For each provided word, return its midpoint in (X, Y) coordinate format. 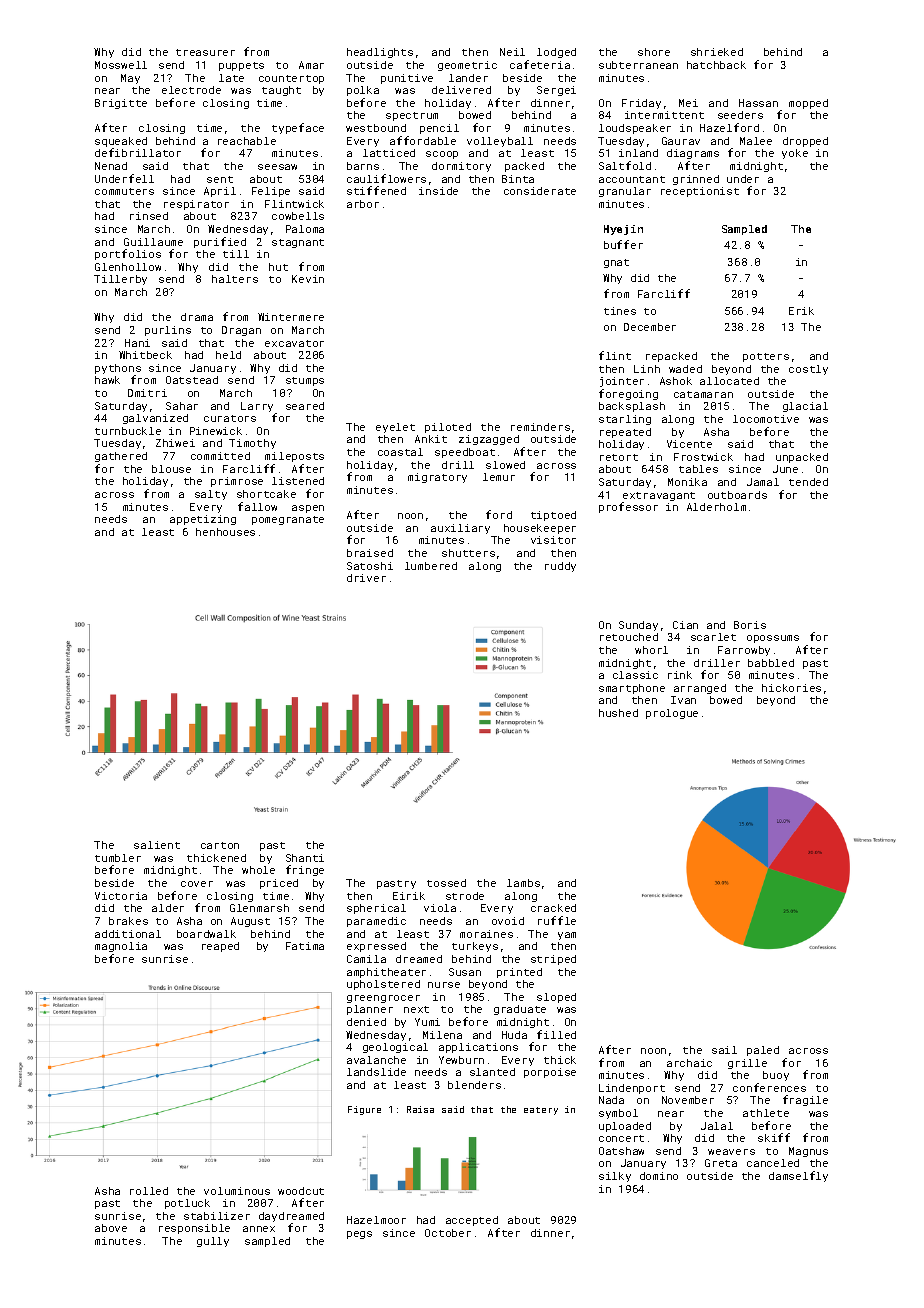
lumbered (431, 566)
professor (628, 507)
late (231, 78)
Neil (512, 52)
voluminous (237, 1191)
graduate (520, 1010)
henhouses (225, 532)
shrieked (717, 52)
